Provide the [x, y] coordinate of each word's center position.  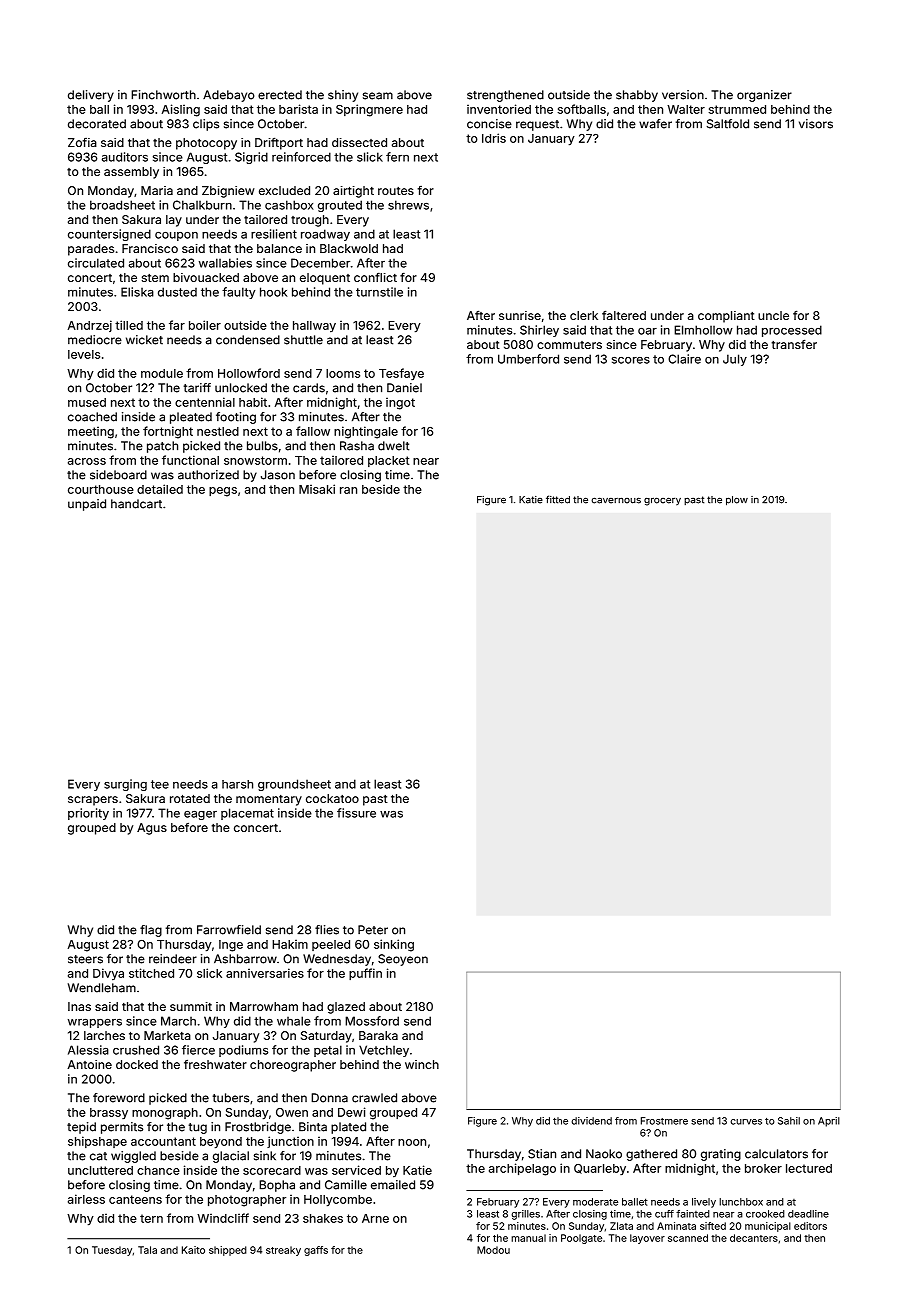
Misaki [317, 489]
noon [412, 1142]
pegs [223, 492]
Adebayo [228, 96]
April [829, 1122]
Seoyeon [403, 960]
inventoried [499, 109]
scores [631, 360]
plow [737, 501]
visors [816, 124]
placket [389, 461]
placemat [247, 814]
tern [151, 1218]
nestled [218, 431]
